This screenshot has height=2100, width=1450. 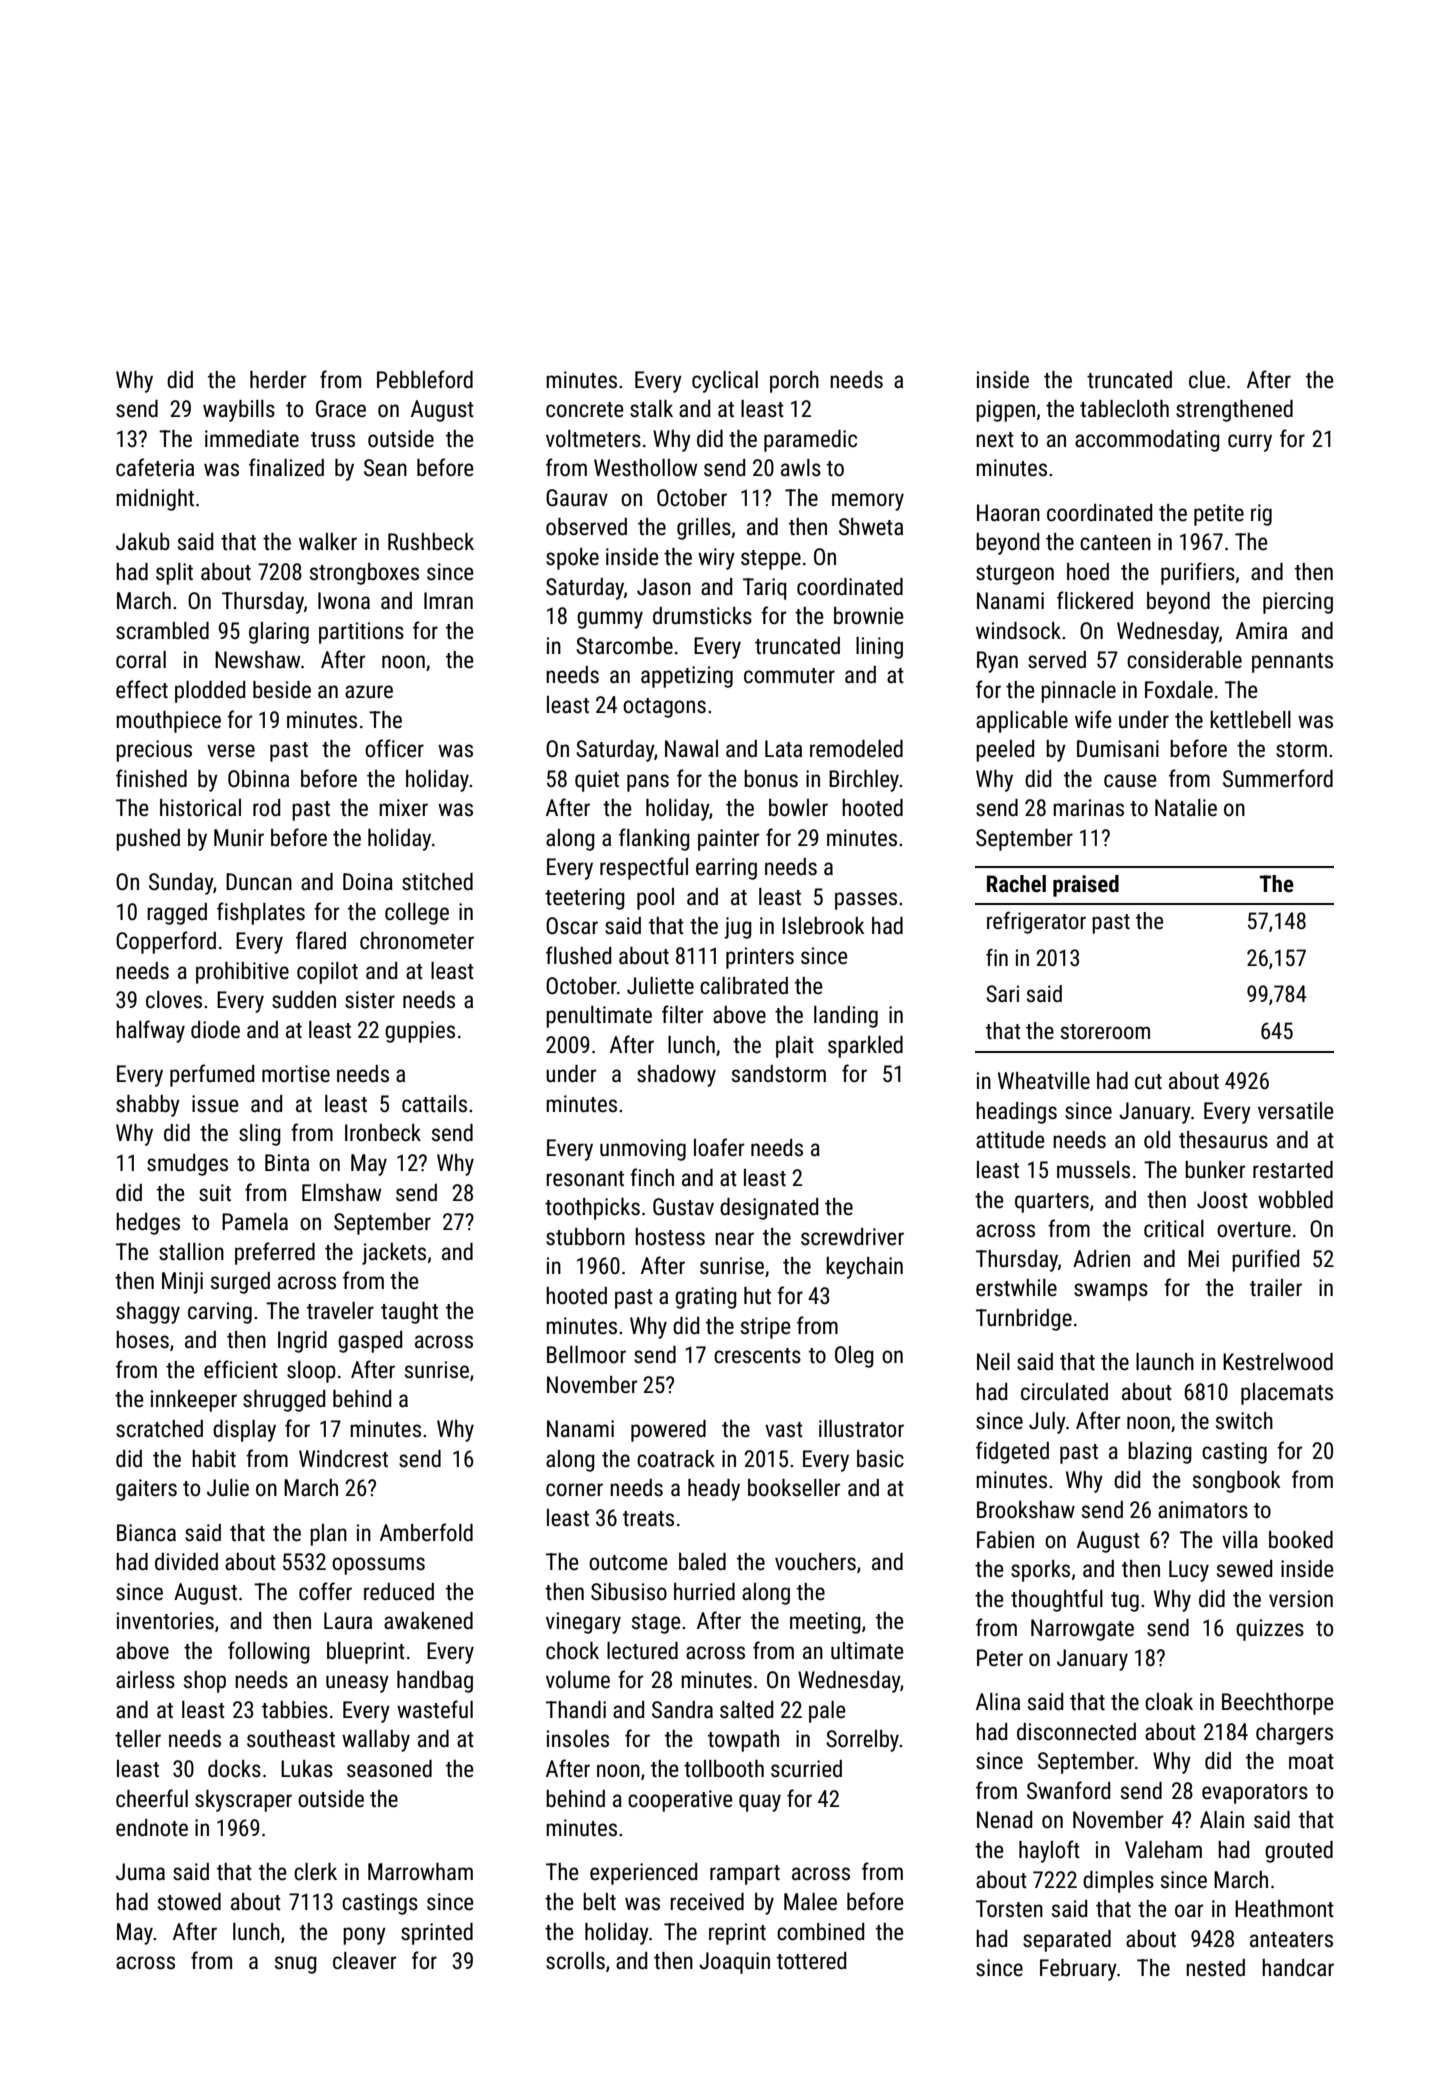 I want to click on cyclical, so click(x=725, y=382).
